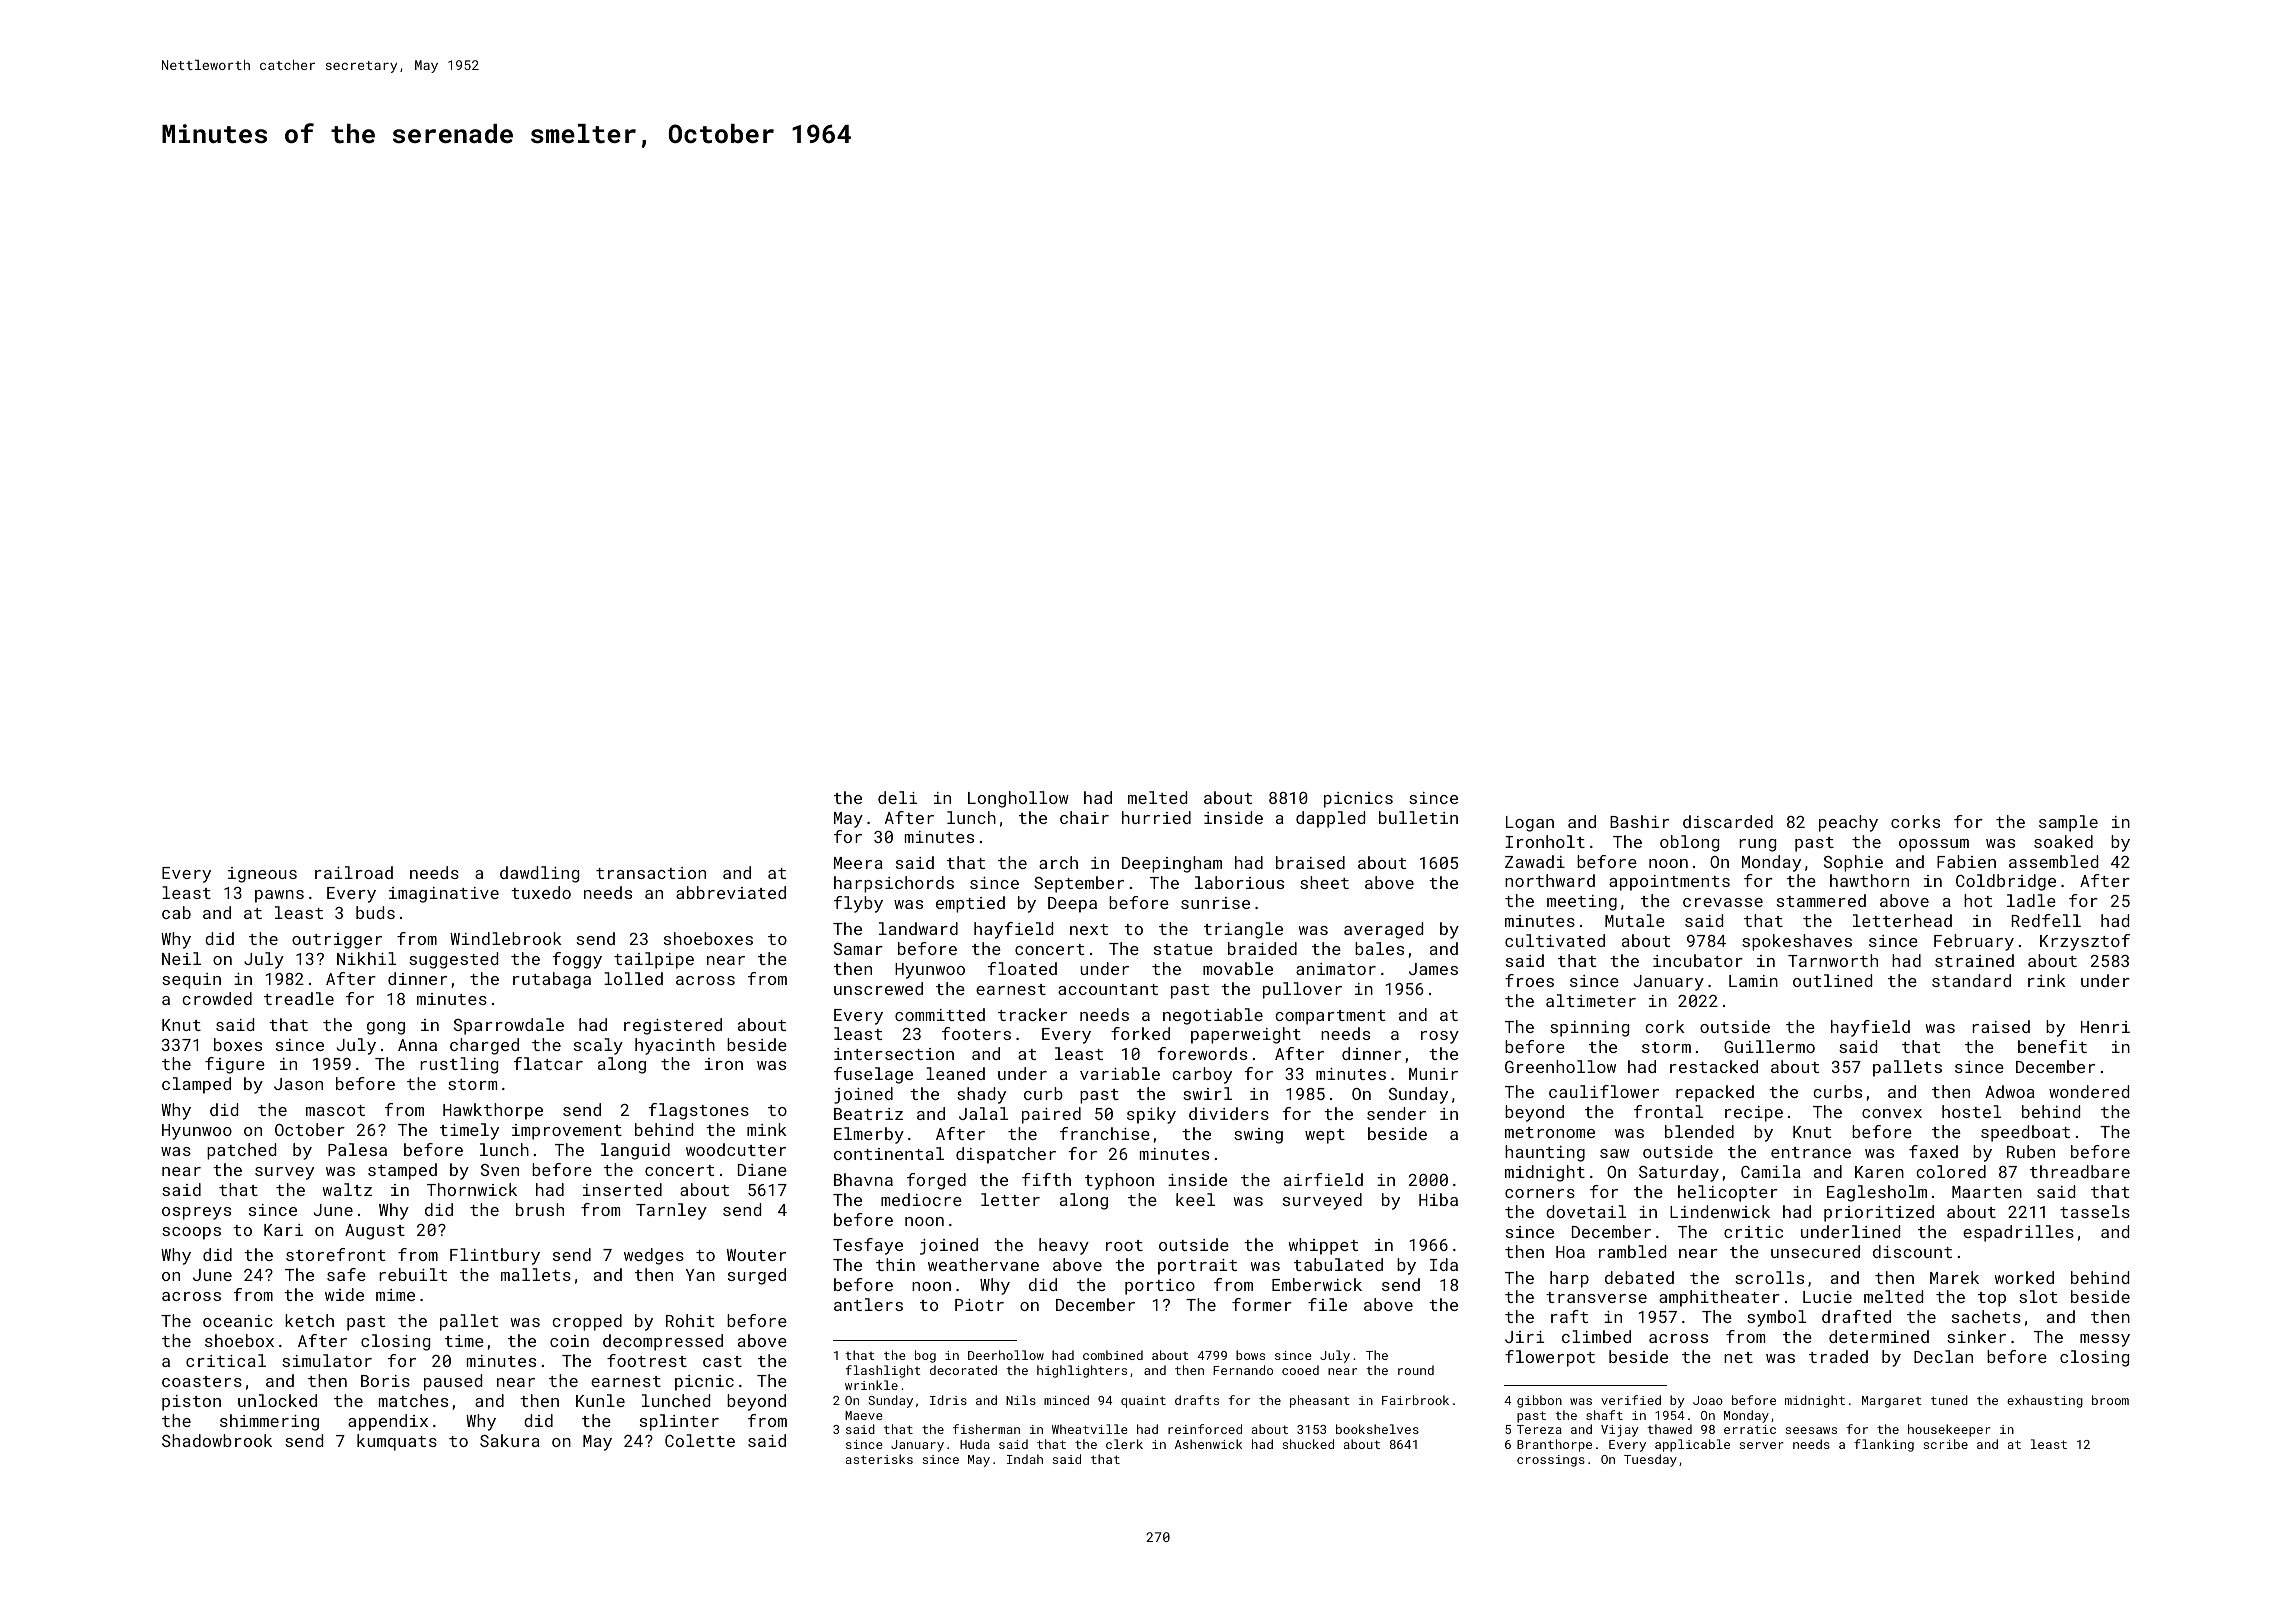  What do you see at coordinates (1954, 1277) in the screenshot?
I see `Marek` at bounding box center [1954, 1277].
